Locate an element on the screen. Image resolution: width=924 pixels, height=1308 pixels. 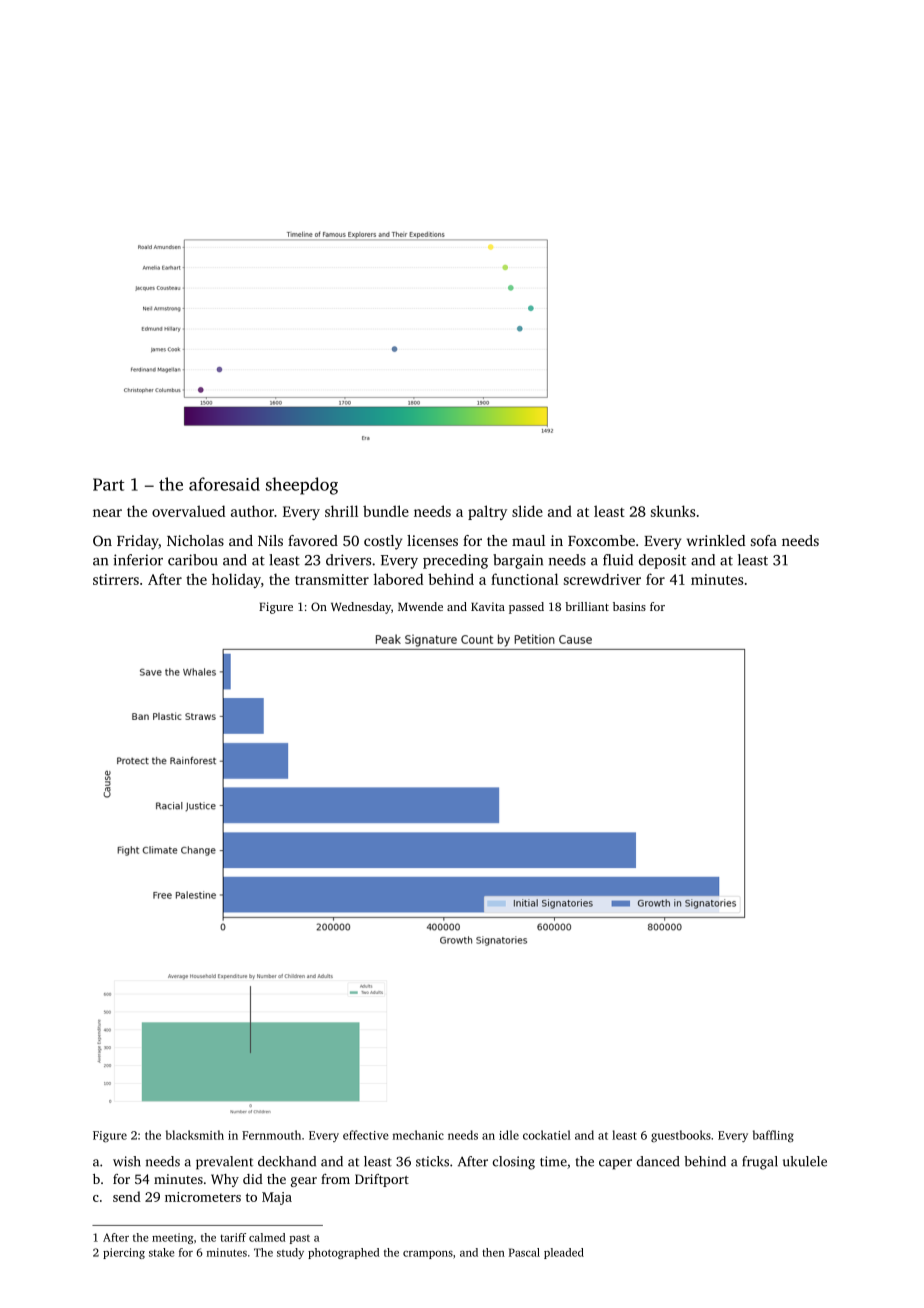
Part is located at coordinates (108, 484).
